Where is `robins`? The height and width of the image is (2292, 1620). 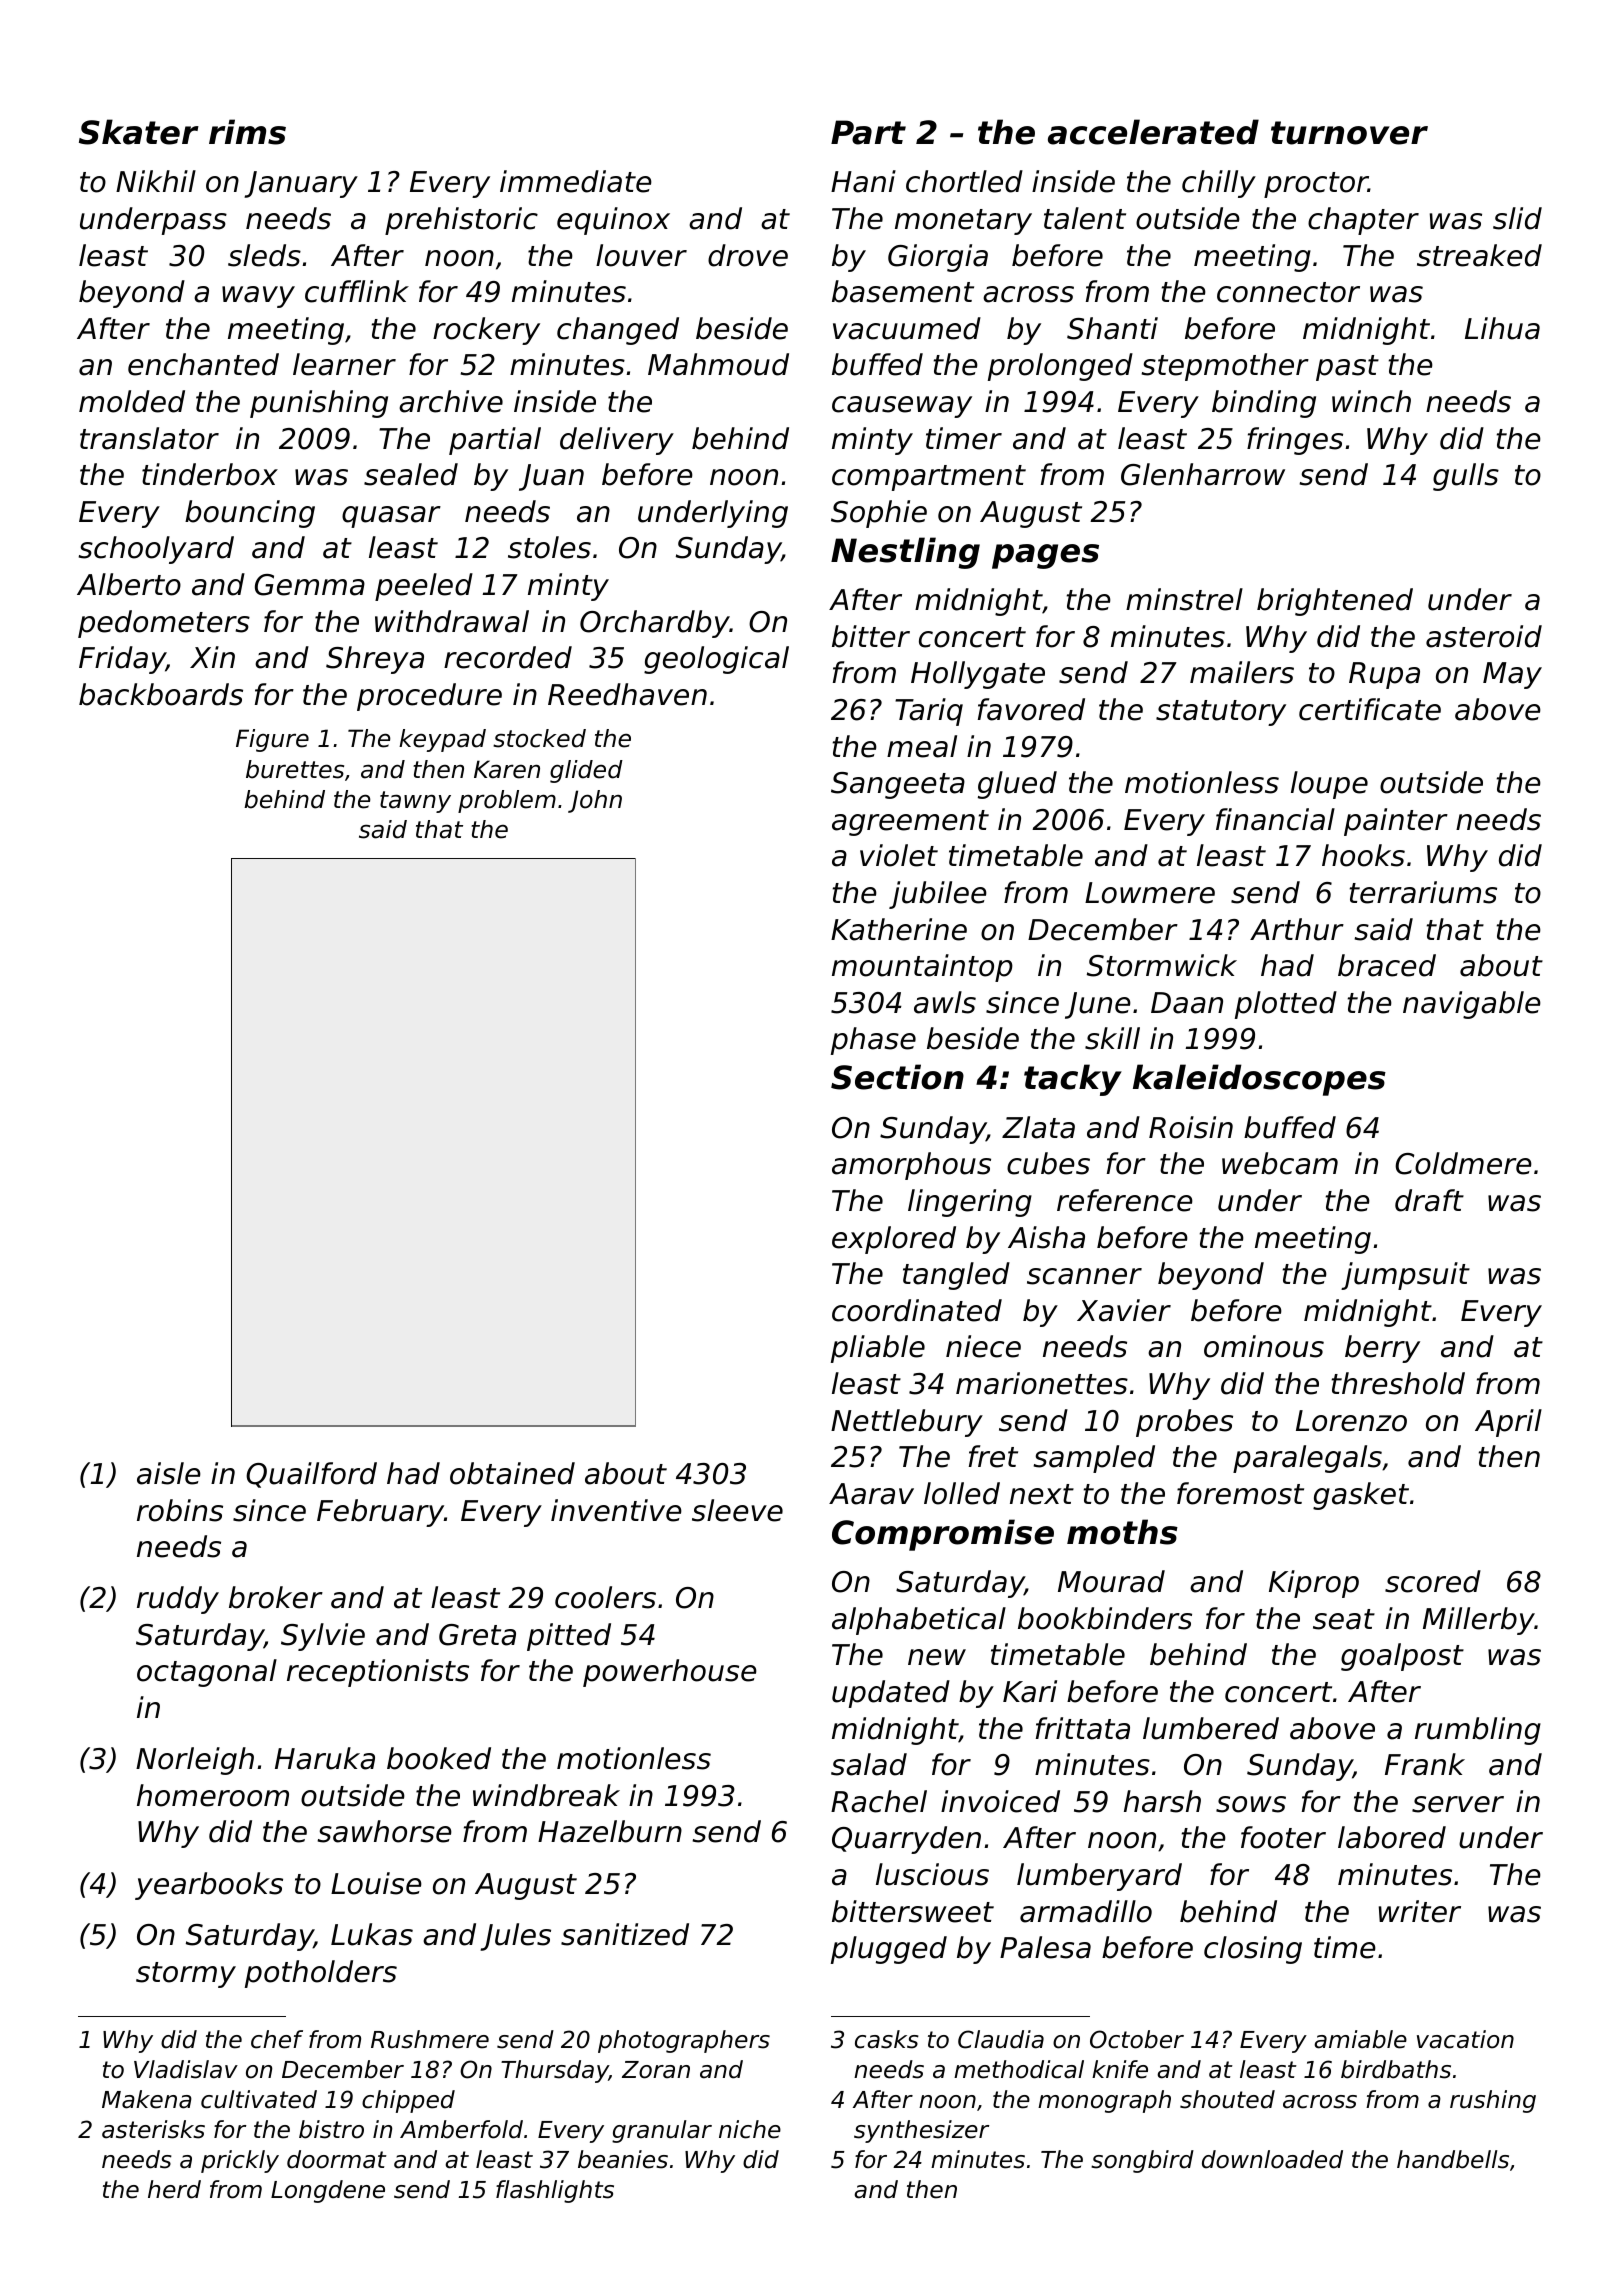 robins is located at coordinates (180, 1510).
